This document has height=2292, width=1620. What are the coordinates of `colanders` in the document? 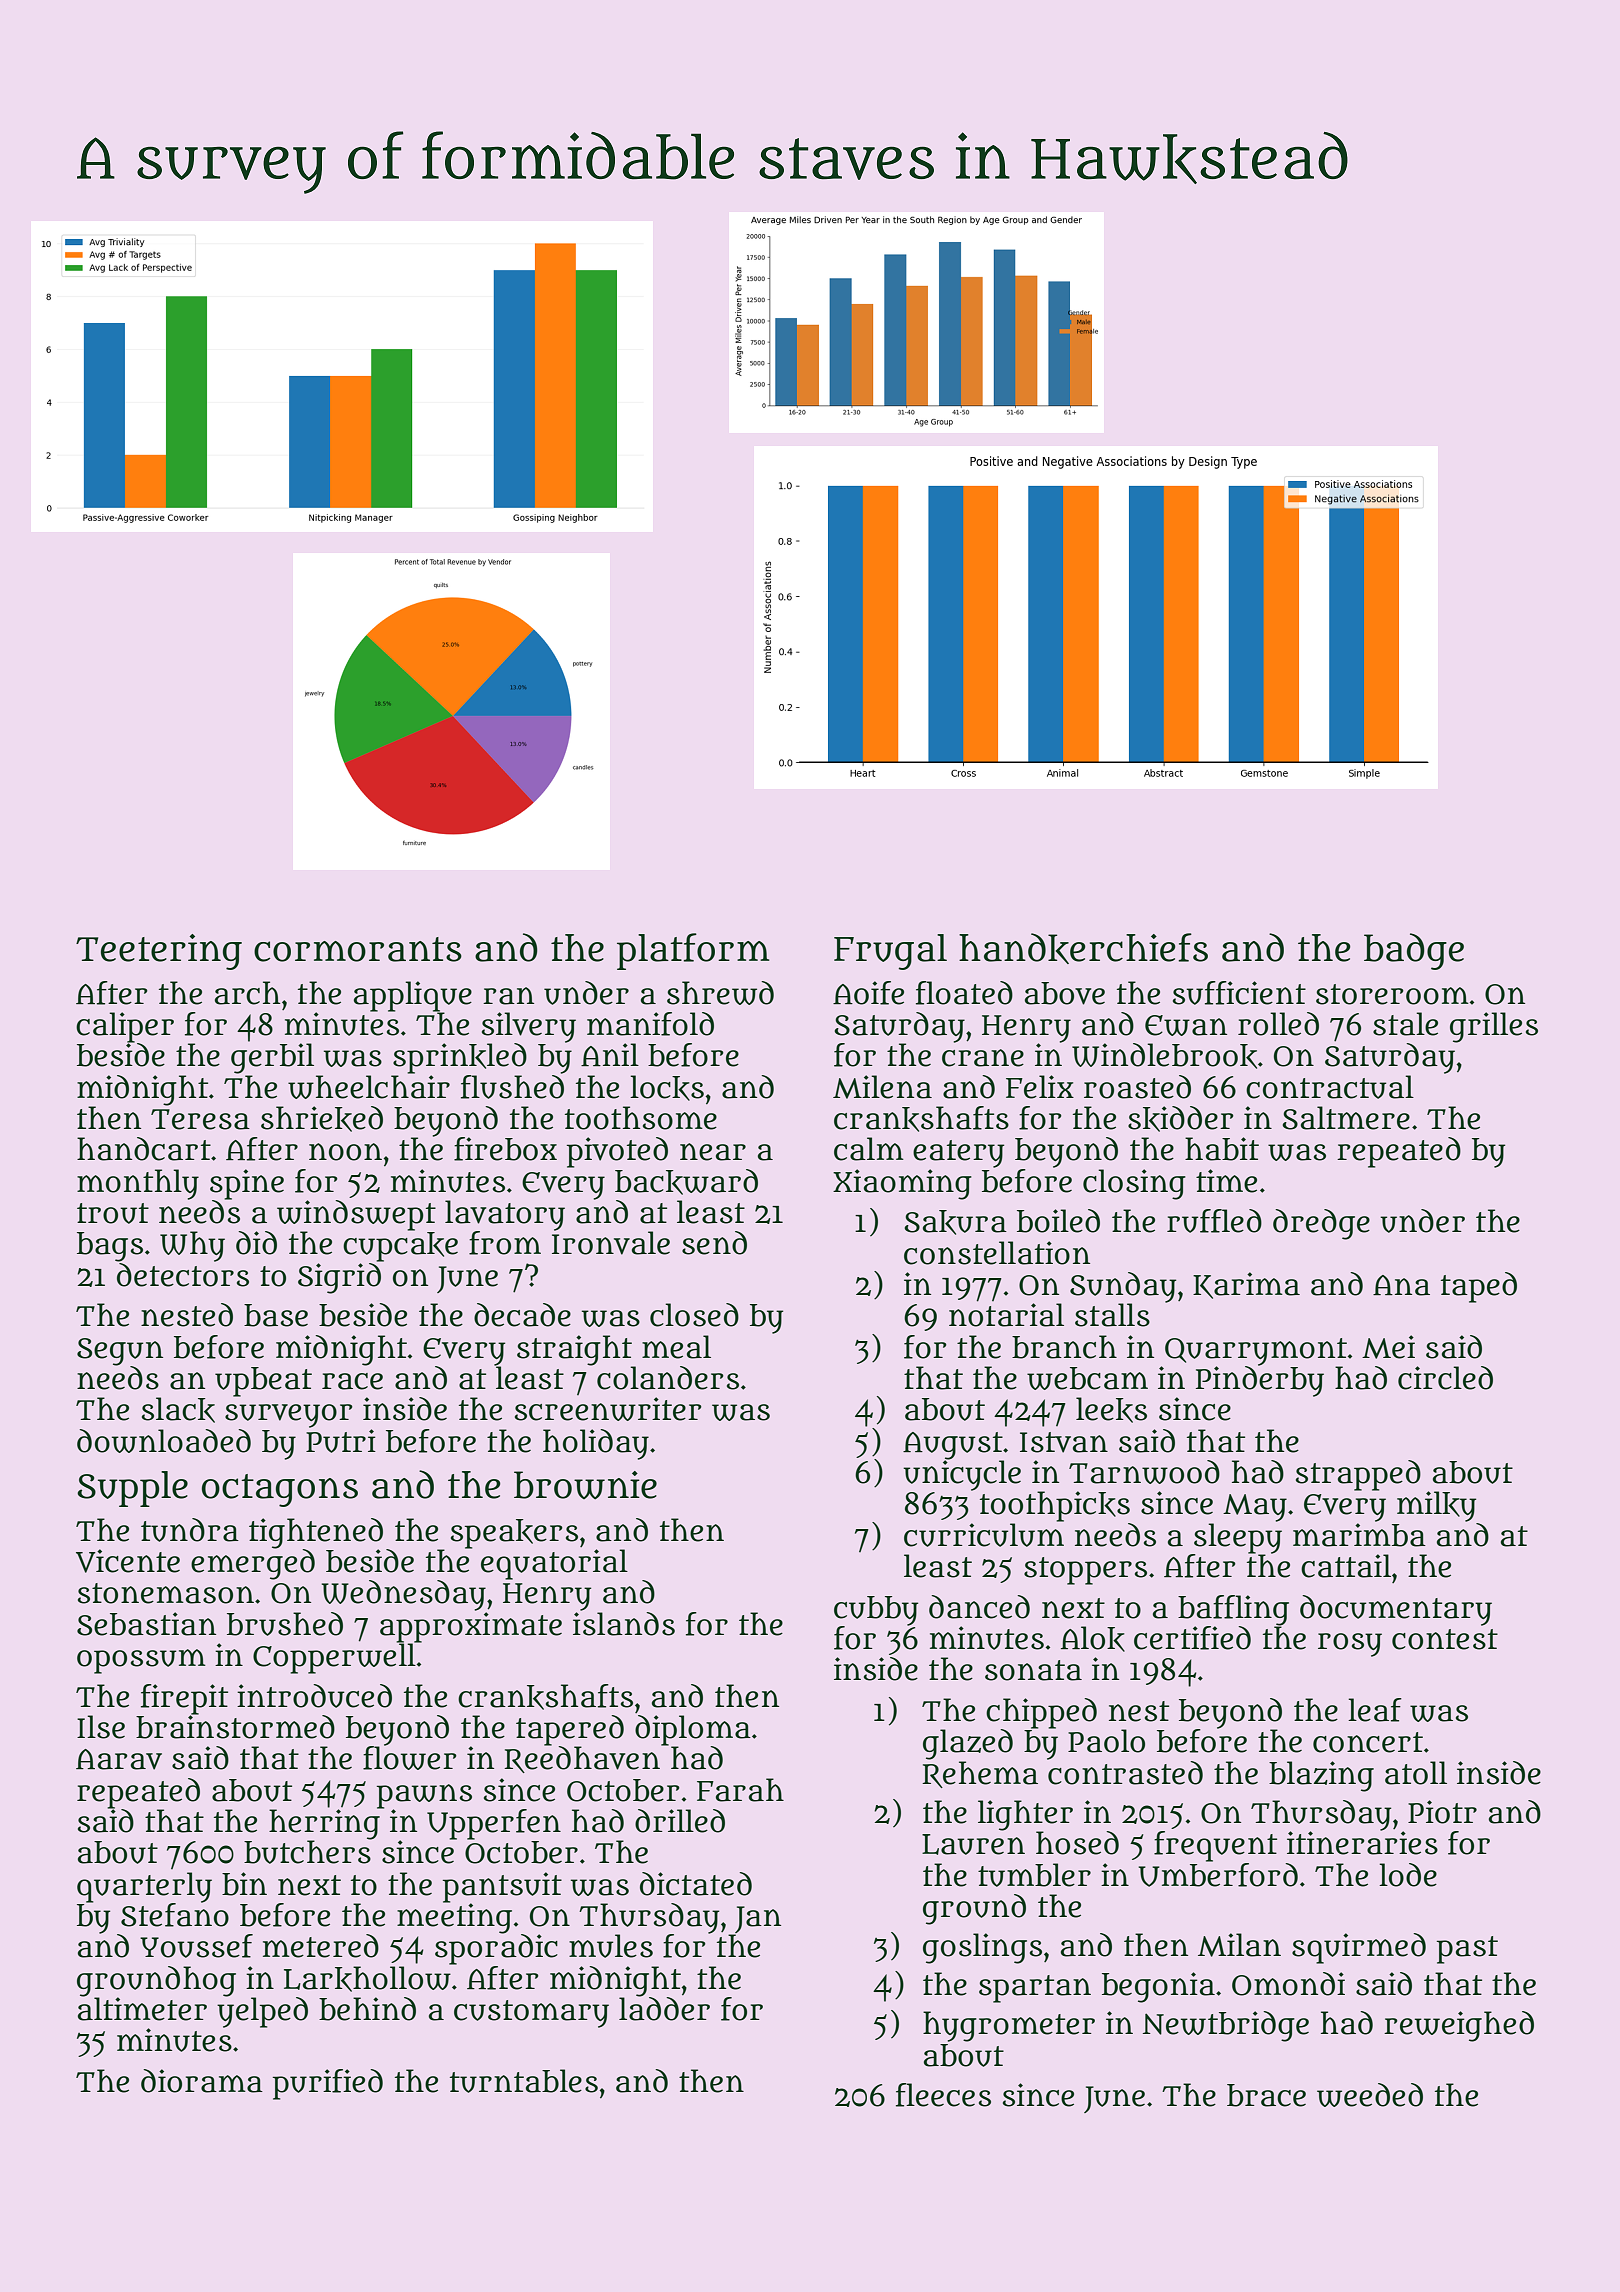 It's located at (668, 1378).
